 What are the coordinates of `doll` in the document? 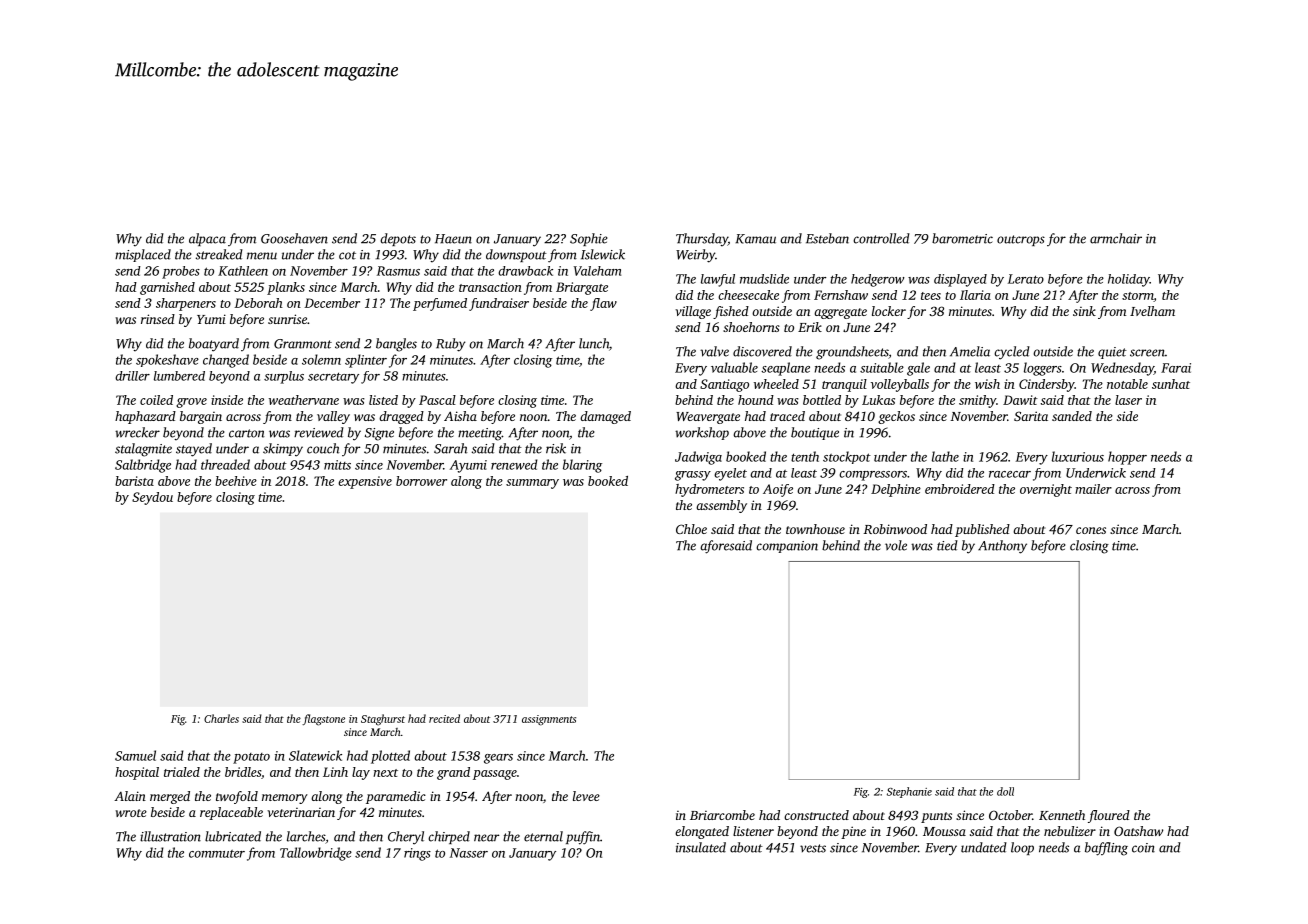 It's located at (1005, 791).
